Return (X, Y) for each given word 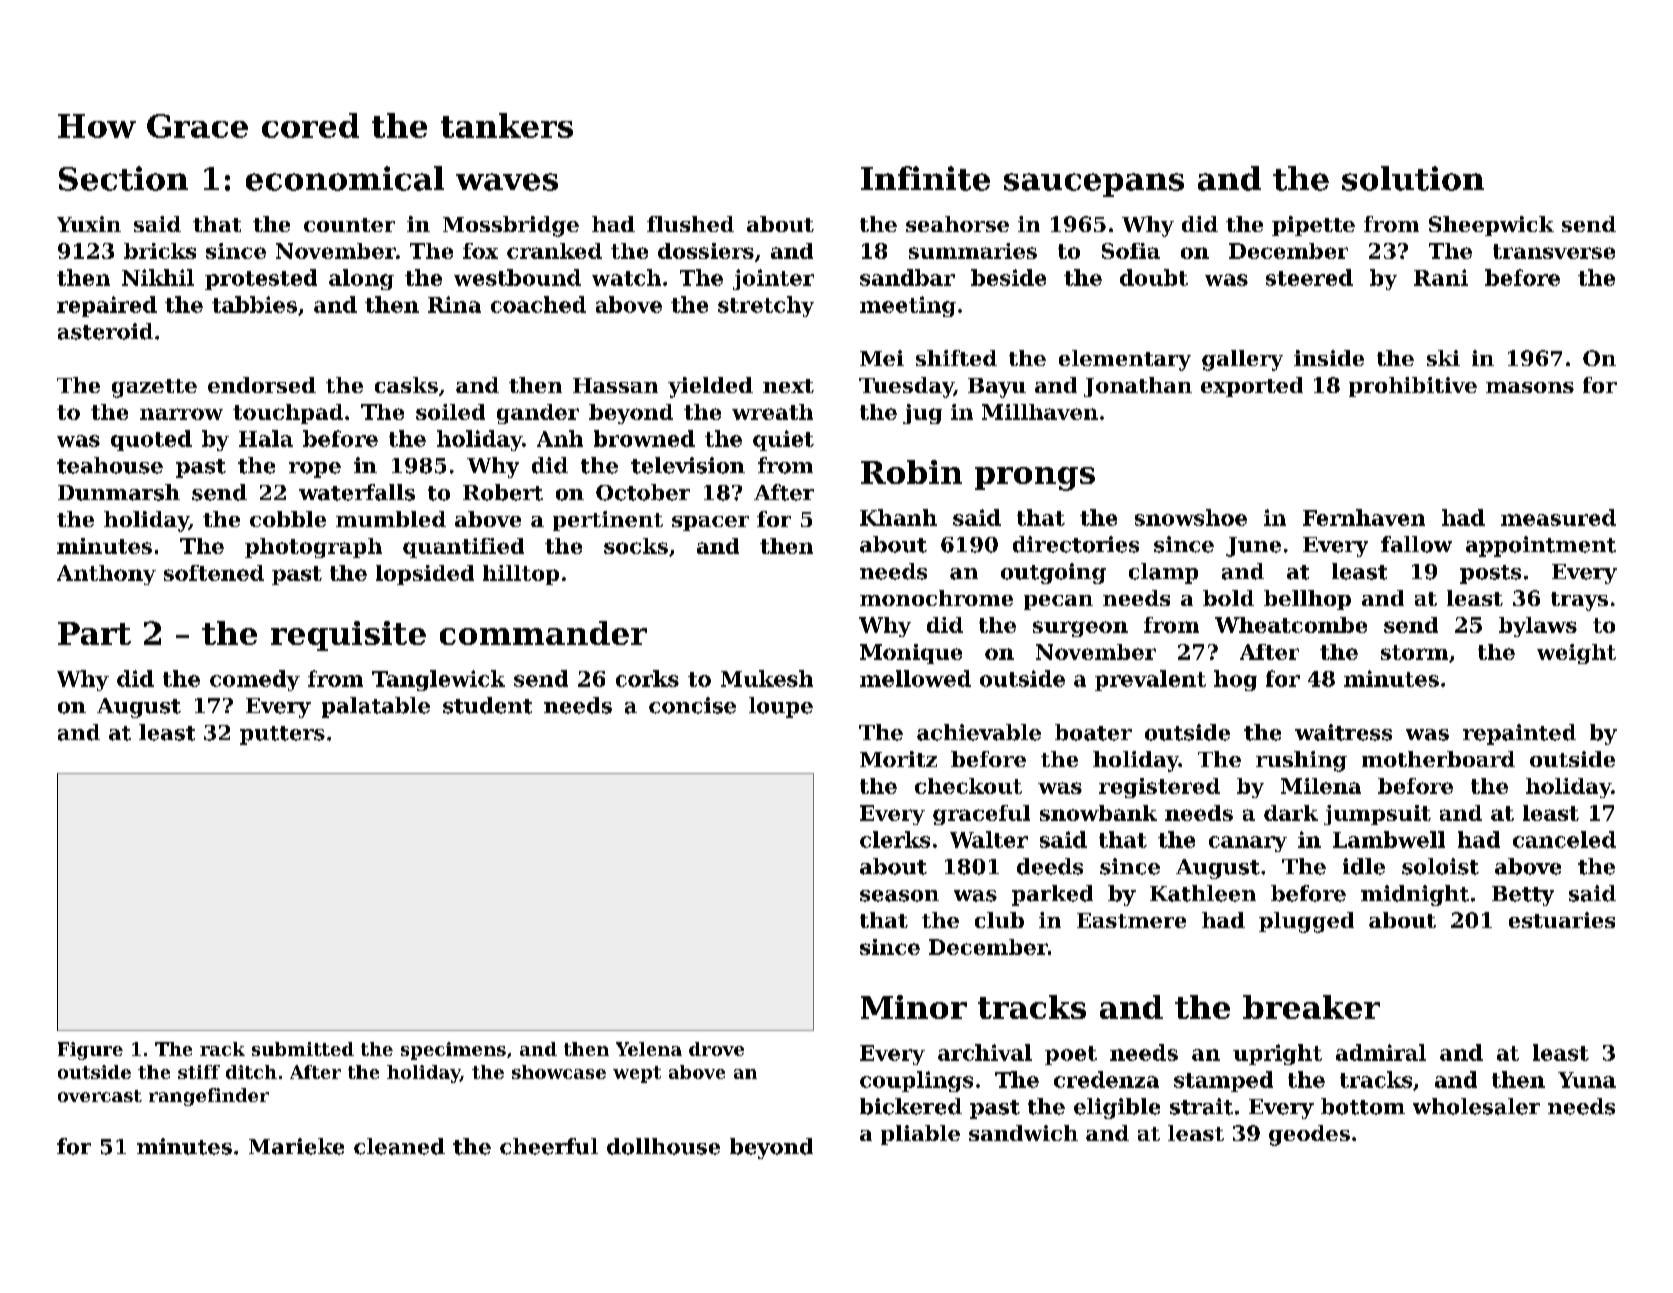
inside (1329, 358)
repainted (1519, 734)
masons (1530, 387)
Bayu (997, 388)
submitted (303, 1049)
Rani (1441, 277)
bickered (911, 1106)
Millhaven (1040, 412)
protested (261, 279)
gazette (154, 388)
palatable (376, 707)
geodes (1309, 1135)
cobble (288, 519)
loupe (781, 707)
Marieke (296, 1146)
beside (1008, 277)
